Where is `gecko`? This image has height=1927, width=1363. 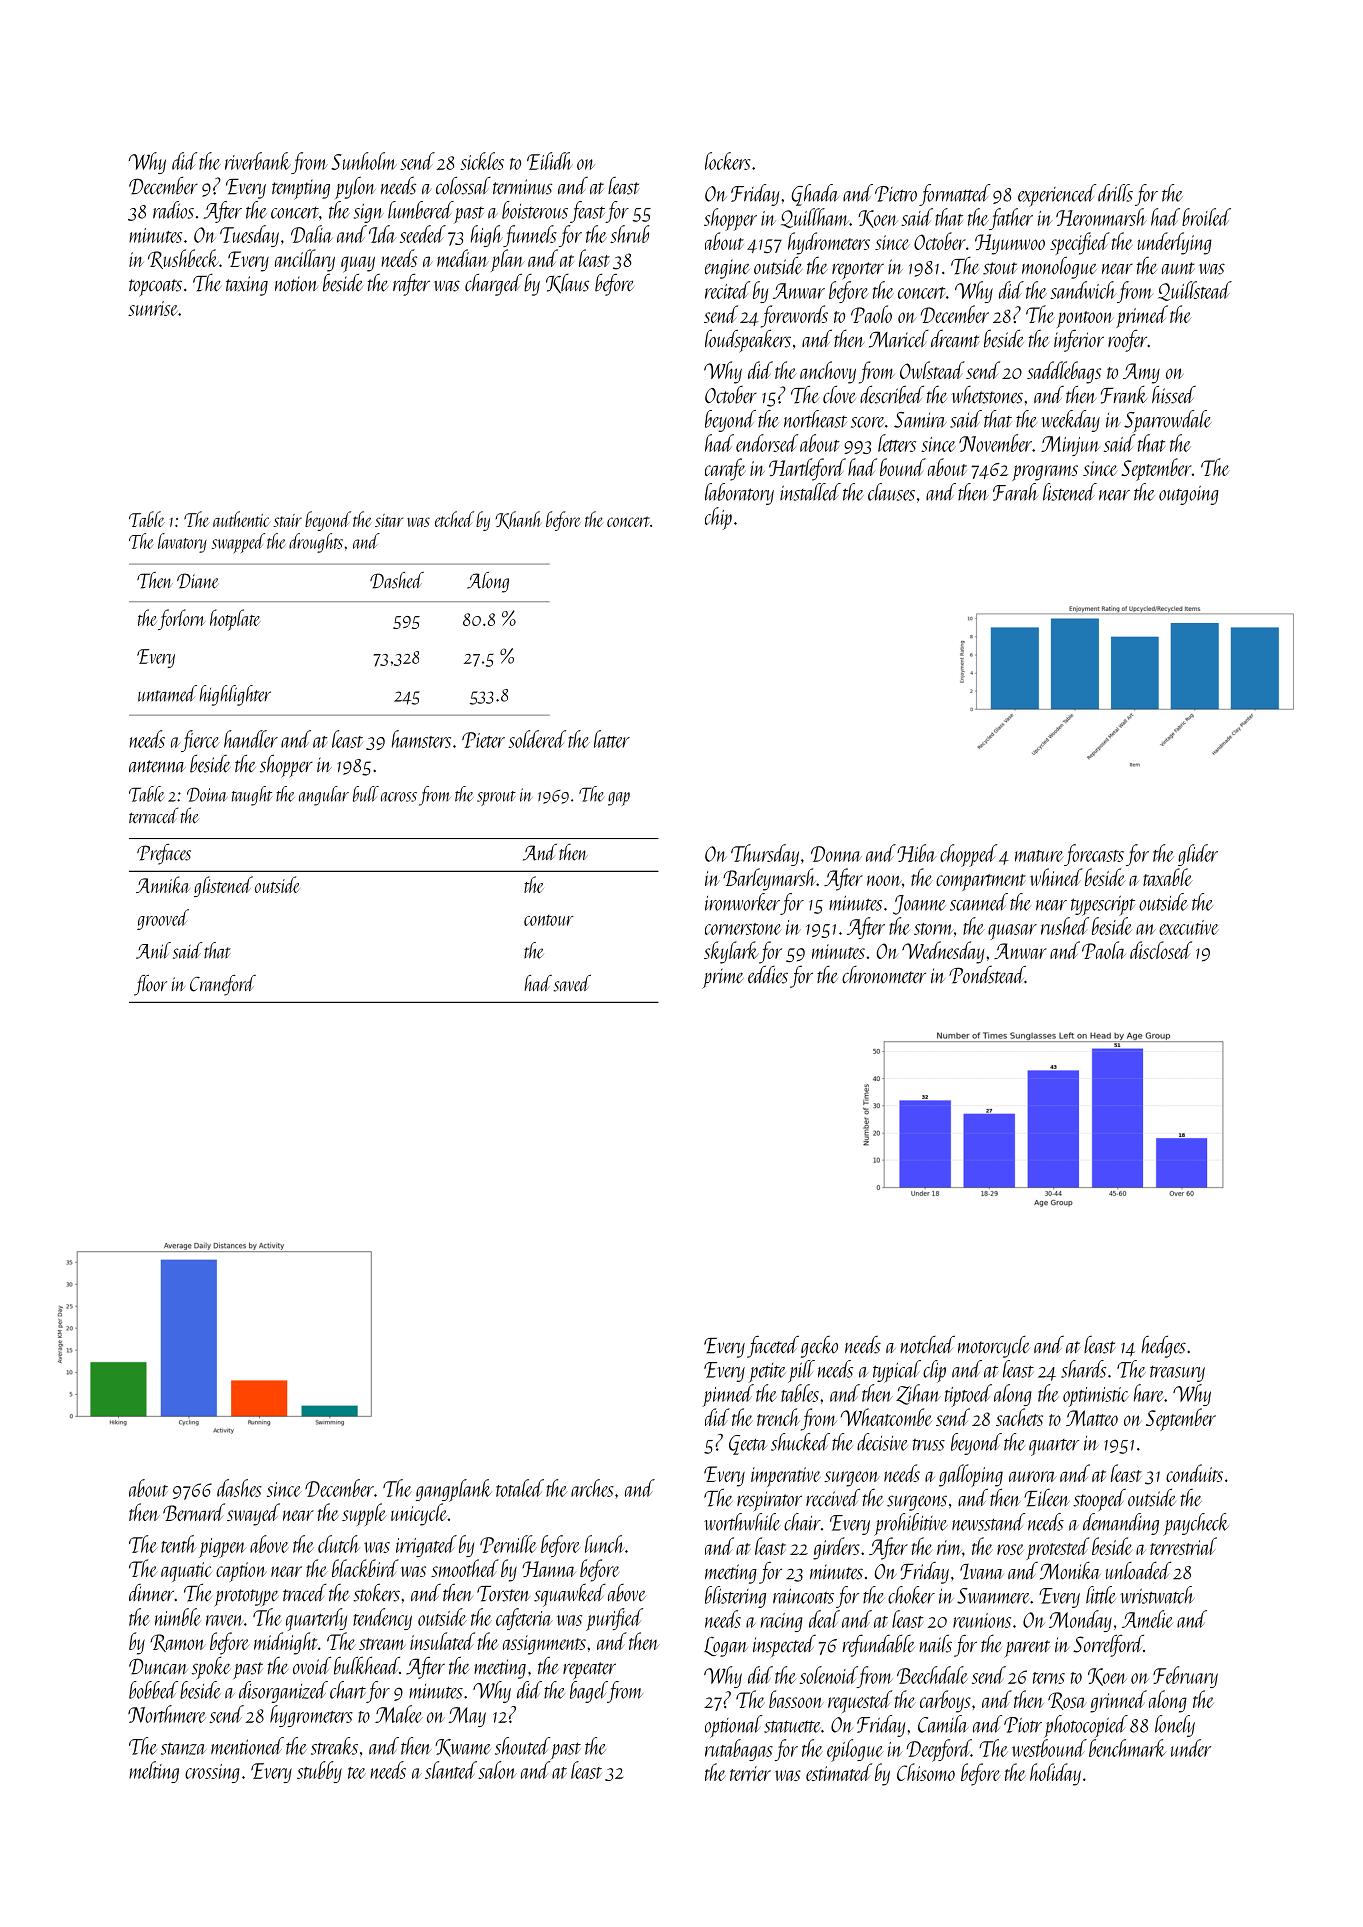
gecko is located at coordinates (819, 1347).
